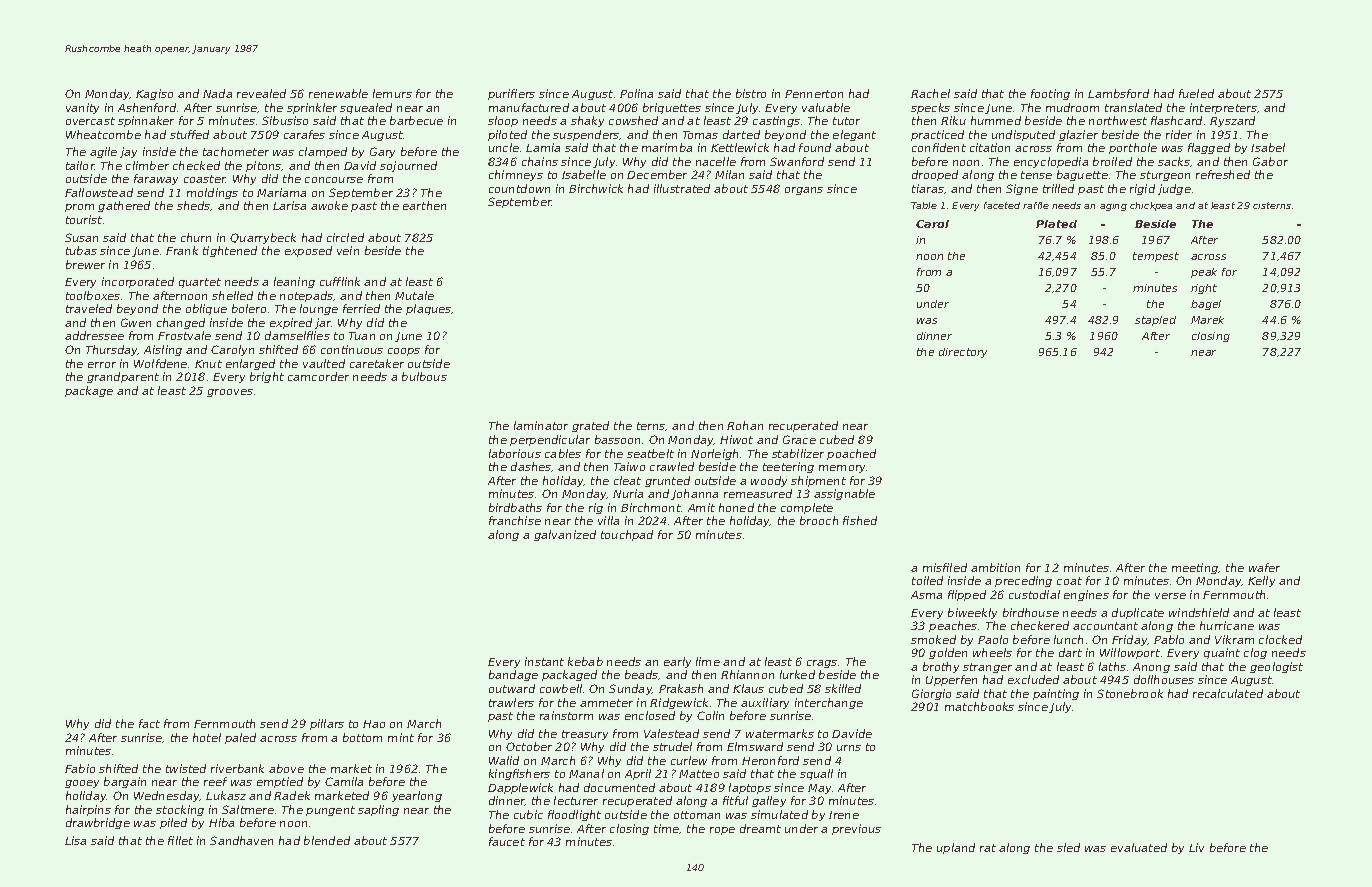 This screenshot has width=1372, height=887. What do you see at coordinates (217, 93) in the screenshot?
I see `Nada` at bounding box center [217, 93].
